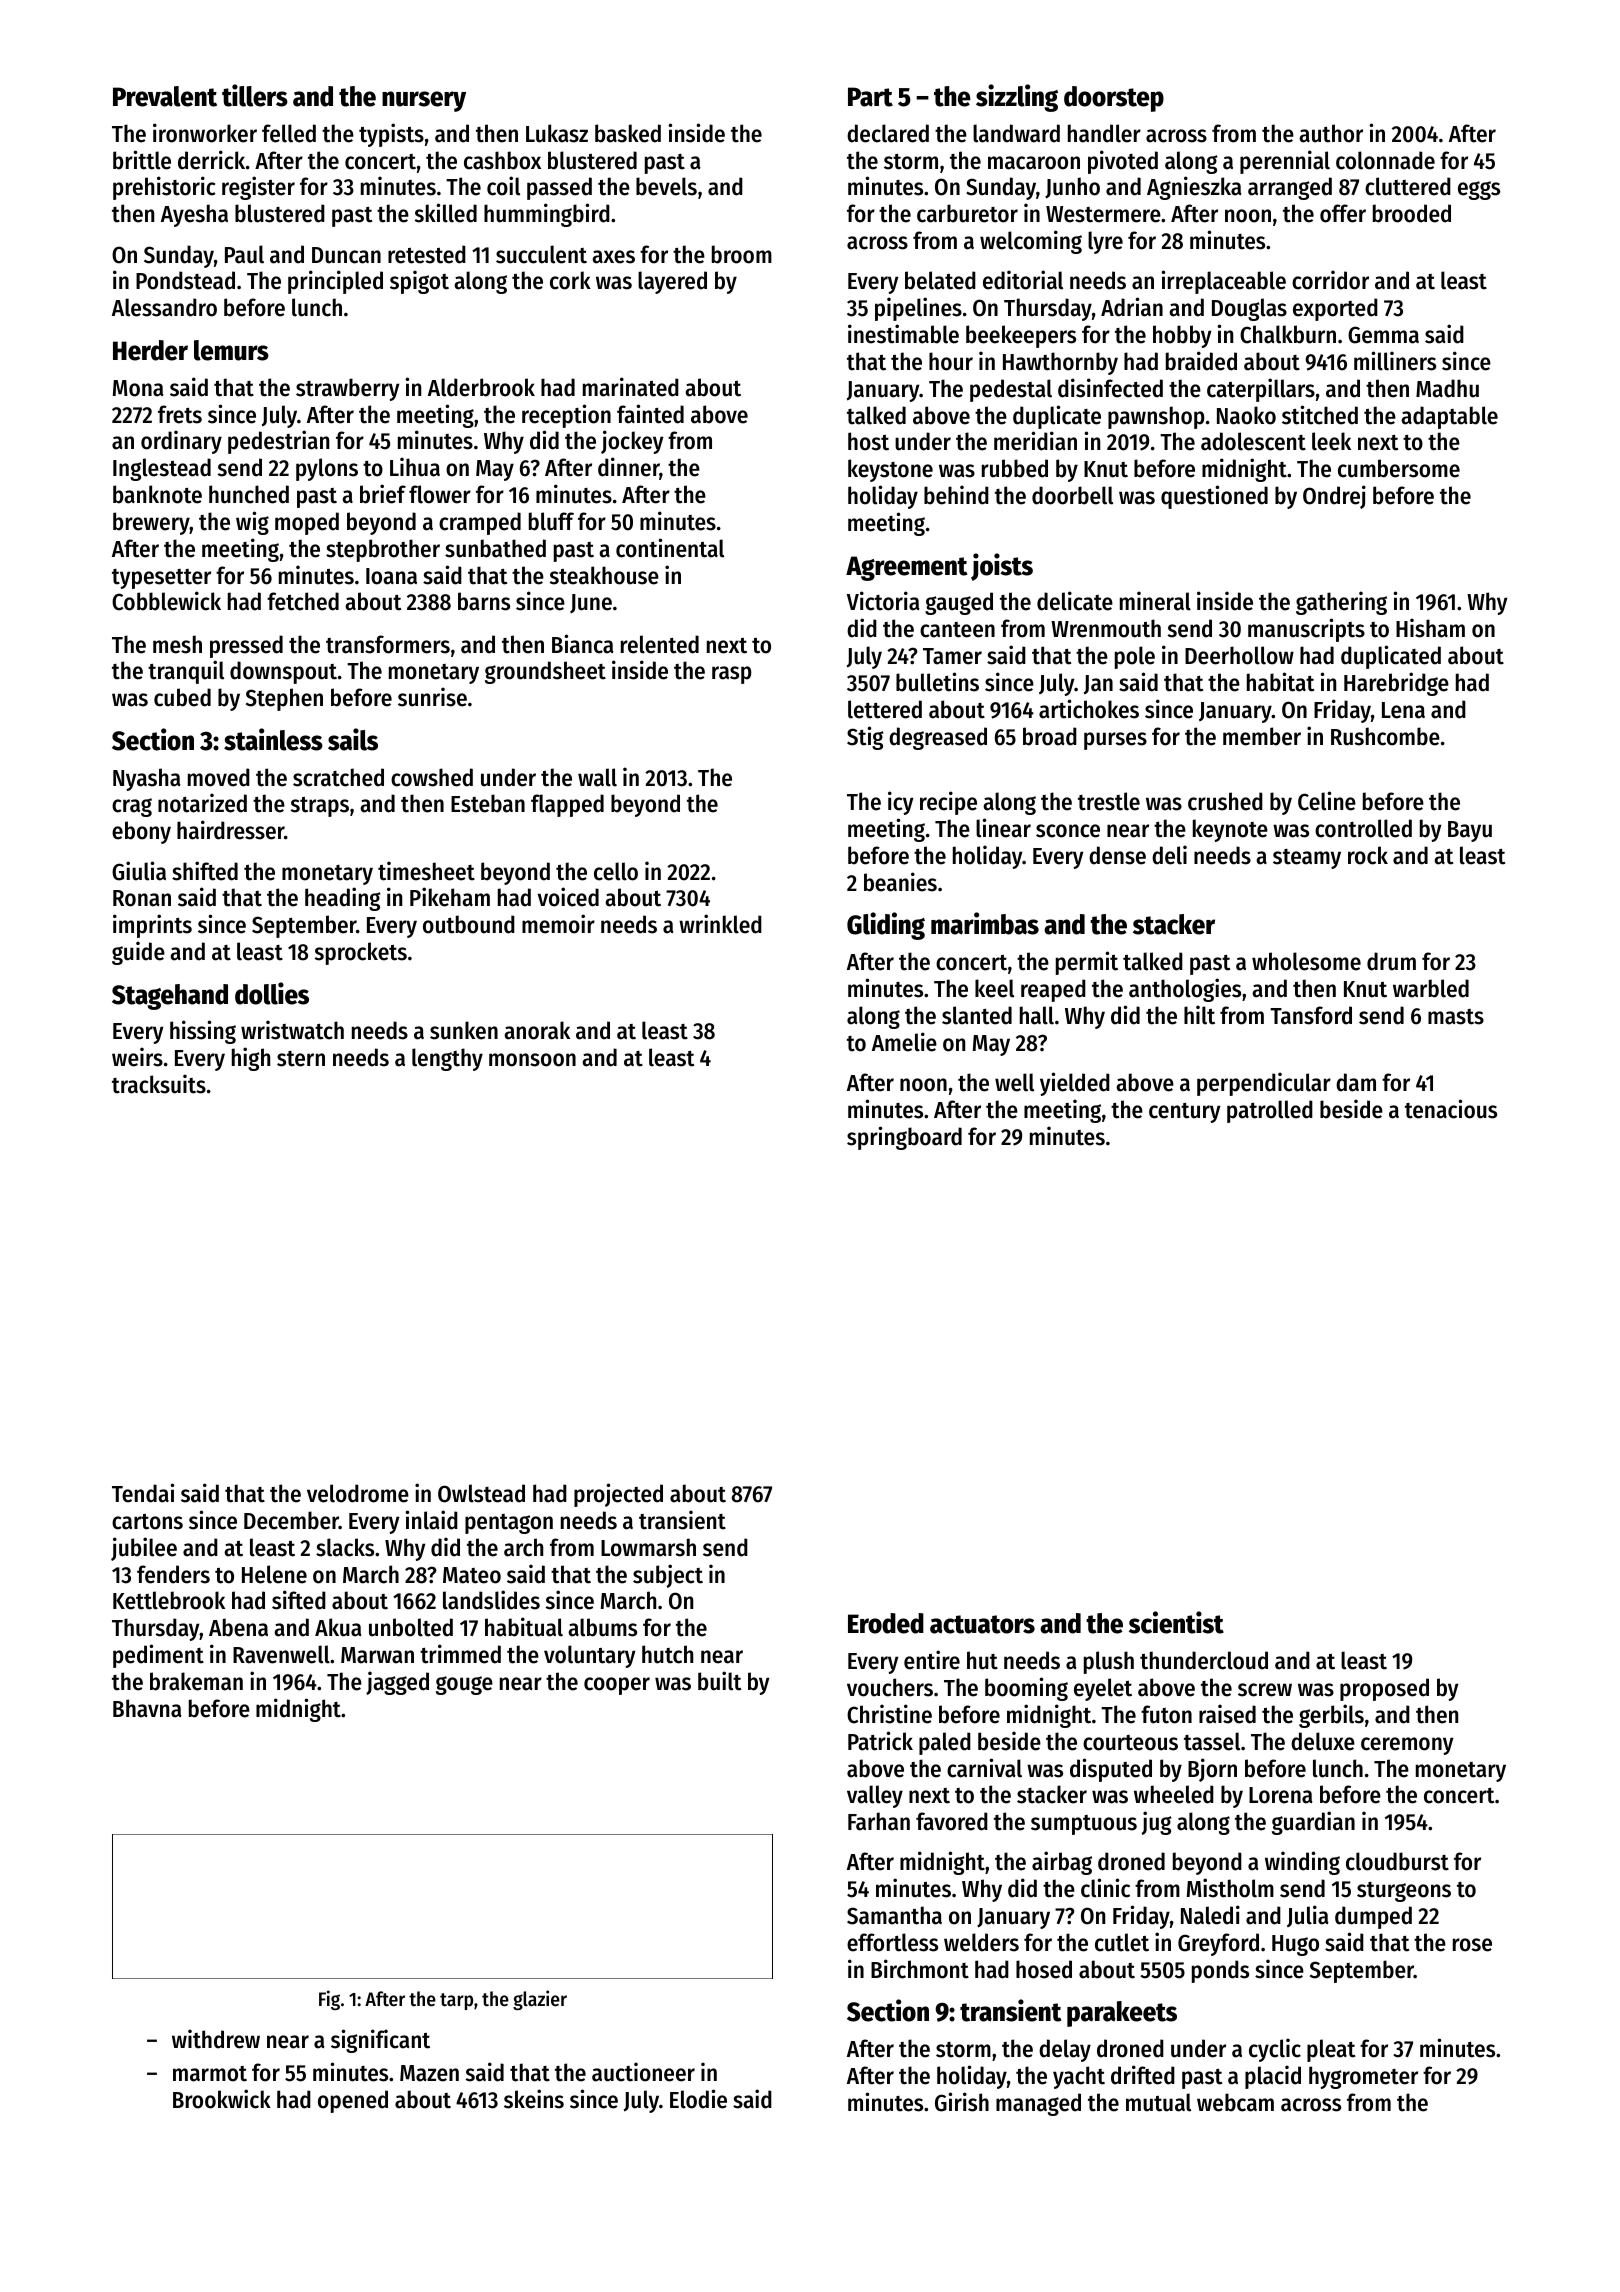 Image resolution: width=1620 pixels, height=2292 pixels. What do you see at coordinates (672, 282) in the screenshot?
I see `layered` at bounding box center [672, 282].
